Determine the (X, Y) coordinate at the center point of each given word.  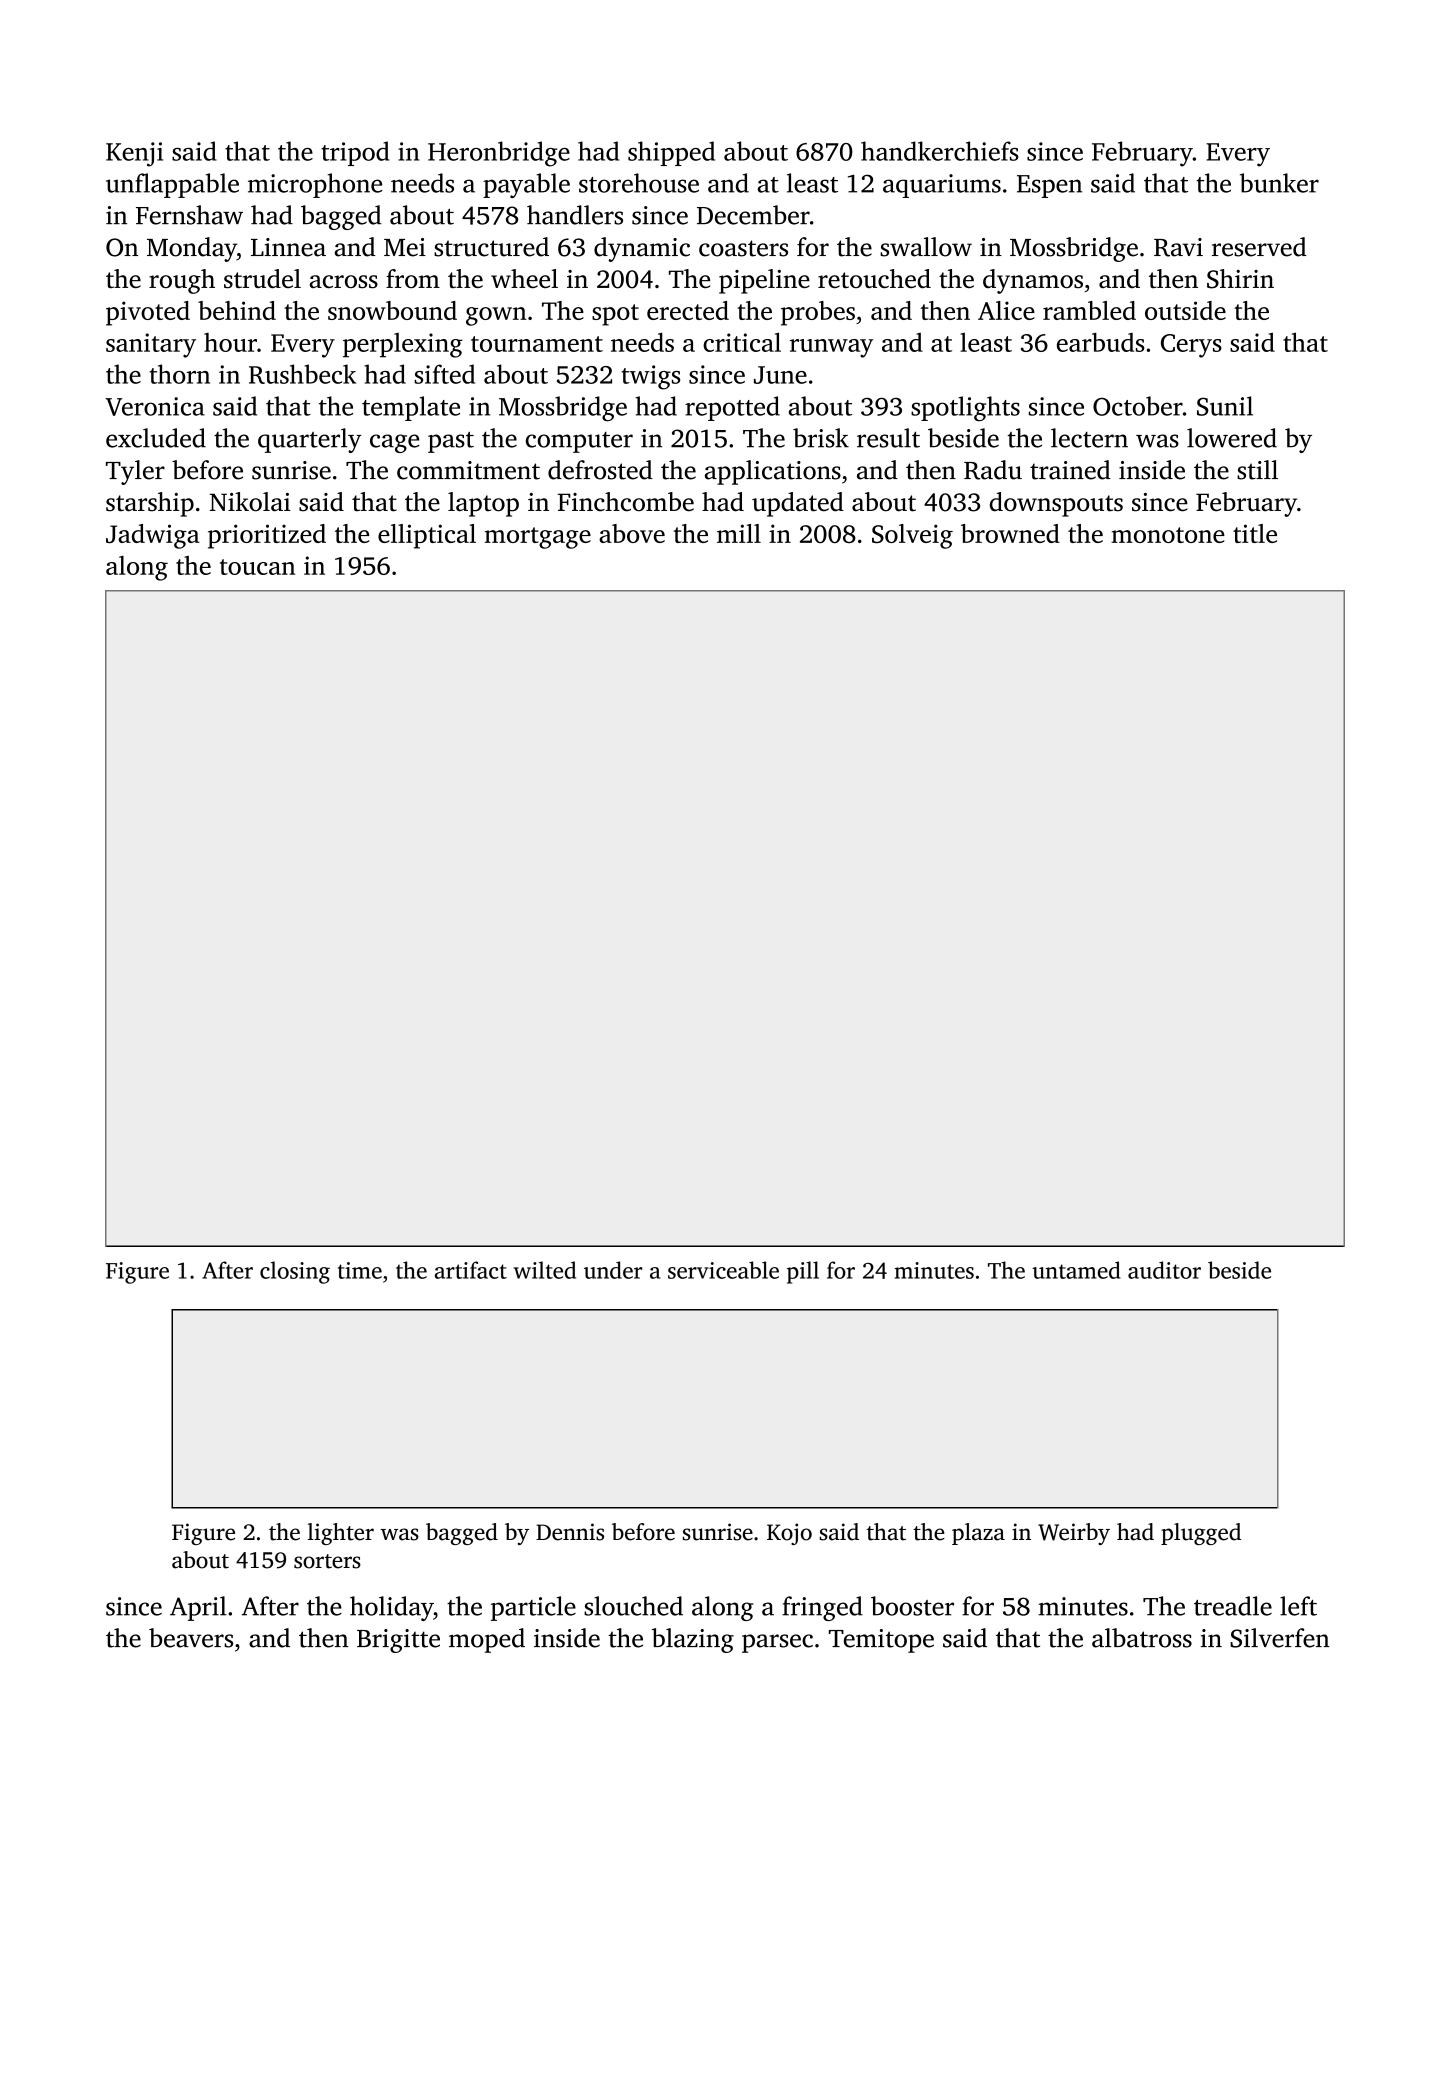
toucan (257, 567)
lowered (1232, 438)
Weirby (1074, 1534)
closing (295, 1272)
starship (150, 504)
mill (739, 533)
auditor (1164, 1270)
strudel (262, 278)
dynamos (1033, 281)
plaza (978, 1534)
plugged (1201, 1534)
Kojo (789, 1534)
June (780, 375)
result (888, 438)
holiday (391, 1608)
